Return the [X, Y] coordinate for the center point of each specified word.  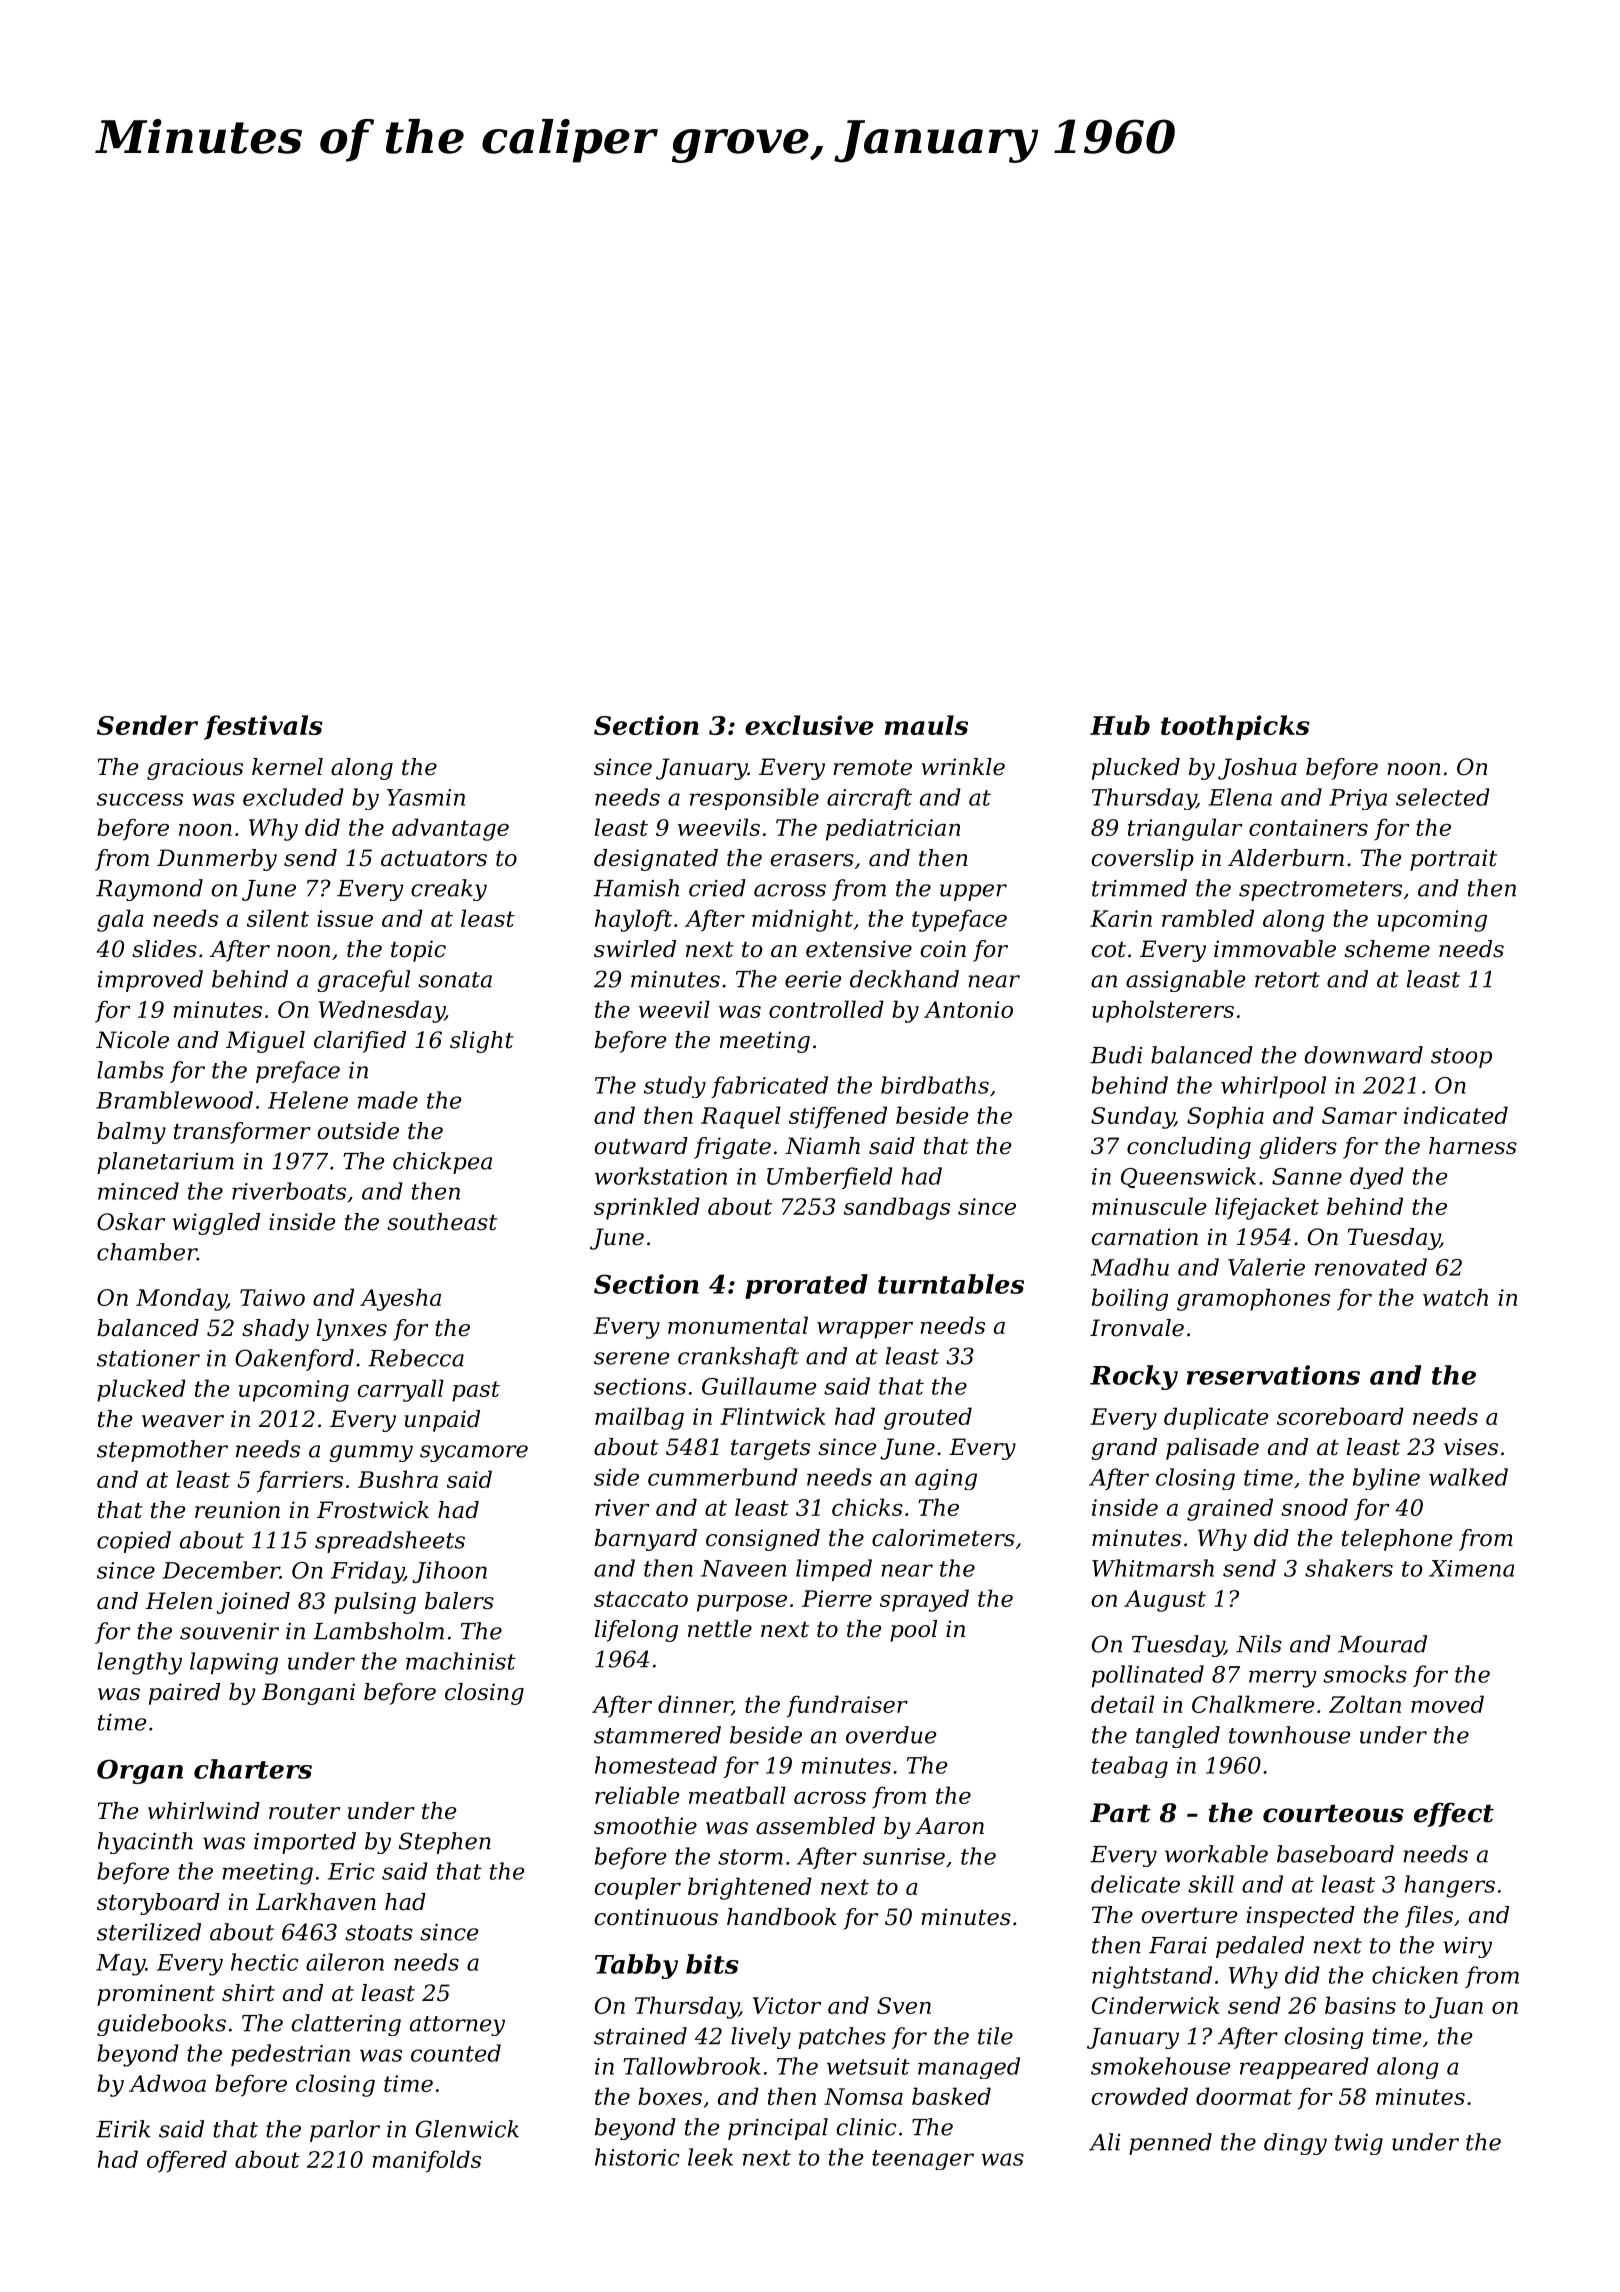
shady [275, 1330]
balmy [131, 1133]
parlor [345, 2131]
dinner [695, 1705]
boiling [1130, 1299]
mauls [926, 725]
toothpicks [1235, 727]
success [140, 799]
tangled [1178, 1737]
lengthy [139, 1663]
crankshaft [738, 1358]
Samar [1359, 1115]
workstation [661, 1176]
